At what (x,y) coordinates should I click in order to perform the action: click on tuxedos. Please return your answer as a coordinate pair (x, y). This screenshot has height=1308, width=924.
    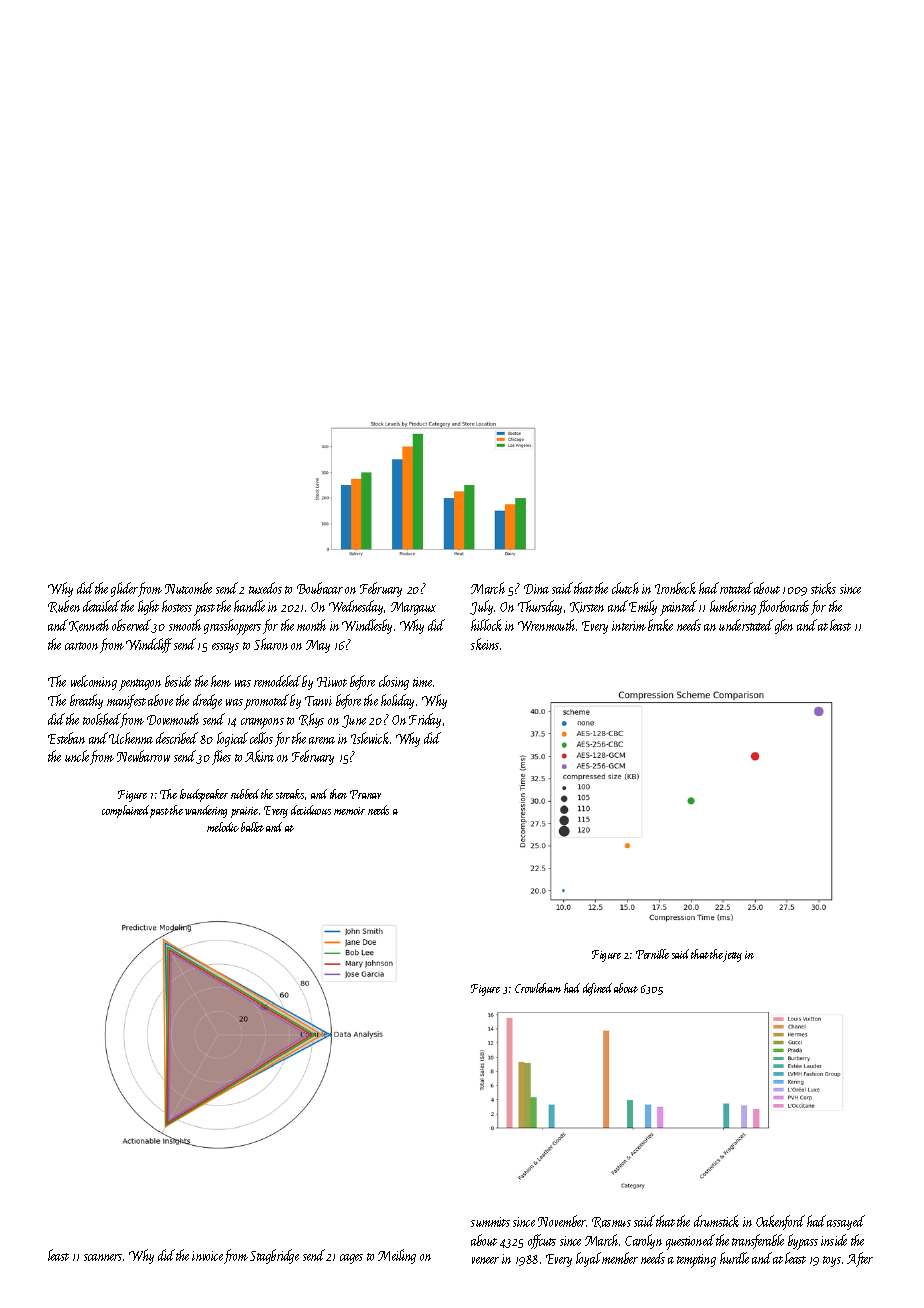
    Looking at the image, I should click on (265, 588).
